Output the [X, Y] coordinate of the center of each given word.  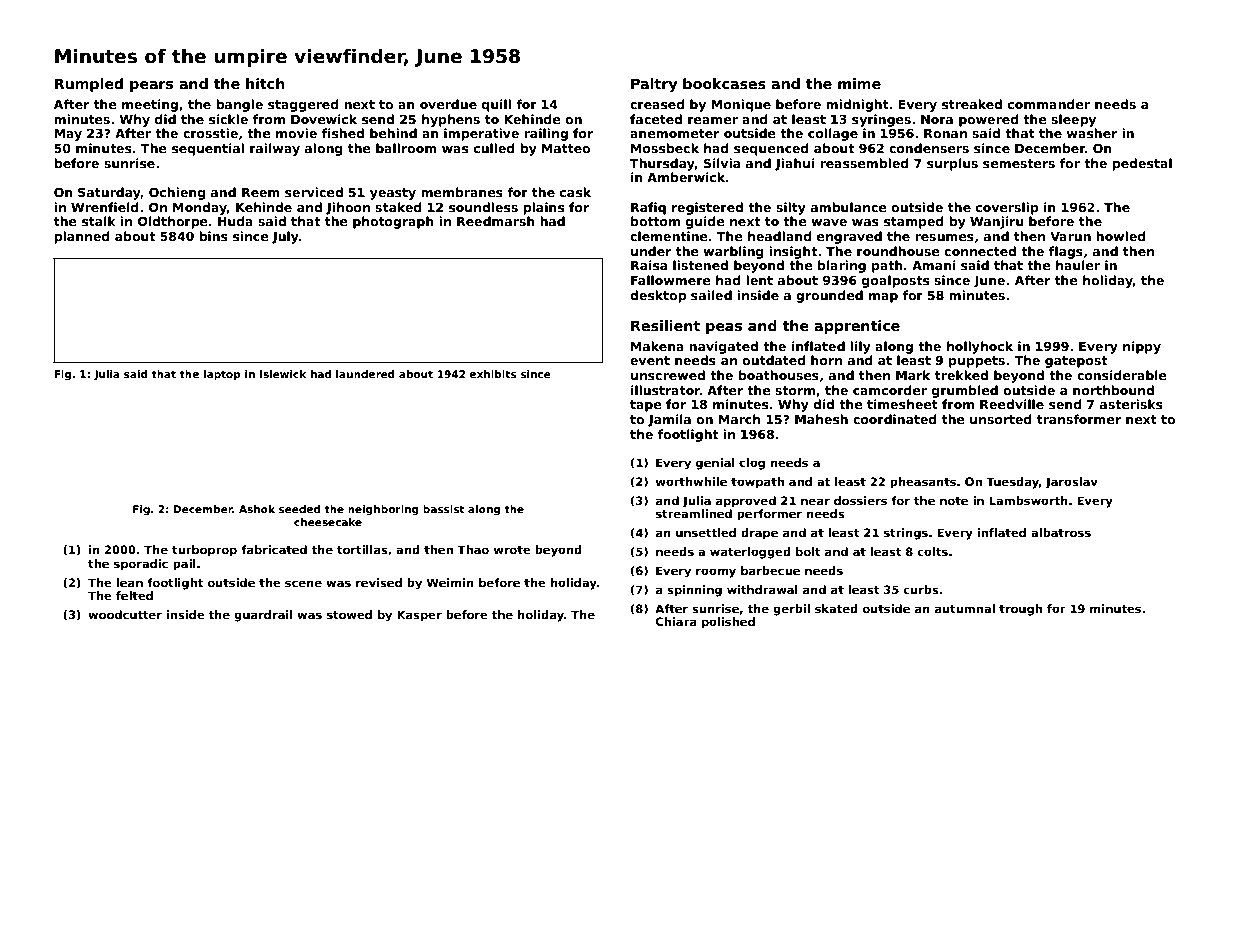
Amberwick [686, 177]
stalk [99, 221]
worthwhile [691, 481]
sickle [228, 119]
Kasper [419, 616]
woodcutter [125, 614]
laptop [222, 375]
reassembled [864, 163]
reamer [713, 120]
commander [1049, 104]
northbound [1113, 390]
